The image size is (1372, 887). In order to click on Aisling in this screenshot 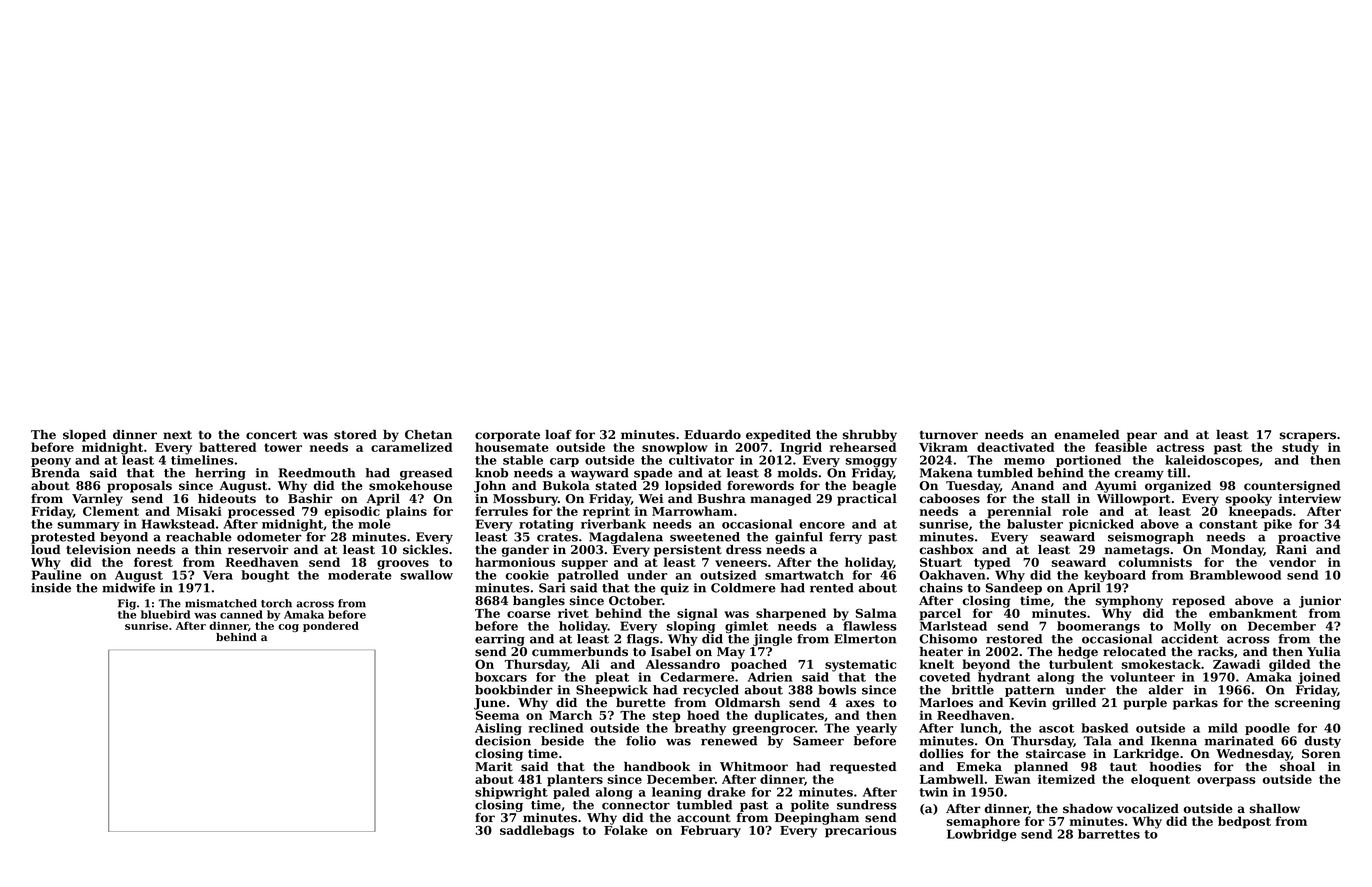, I will do `click(498, 729)`.
